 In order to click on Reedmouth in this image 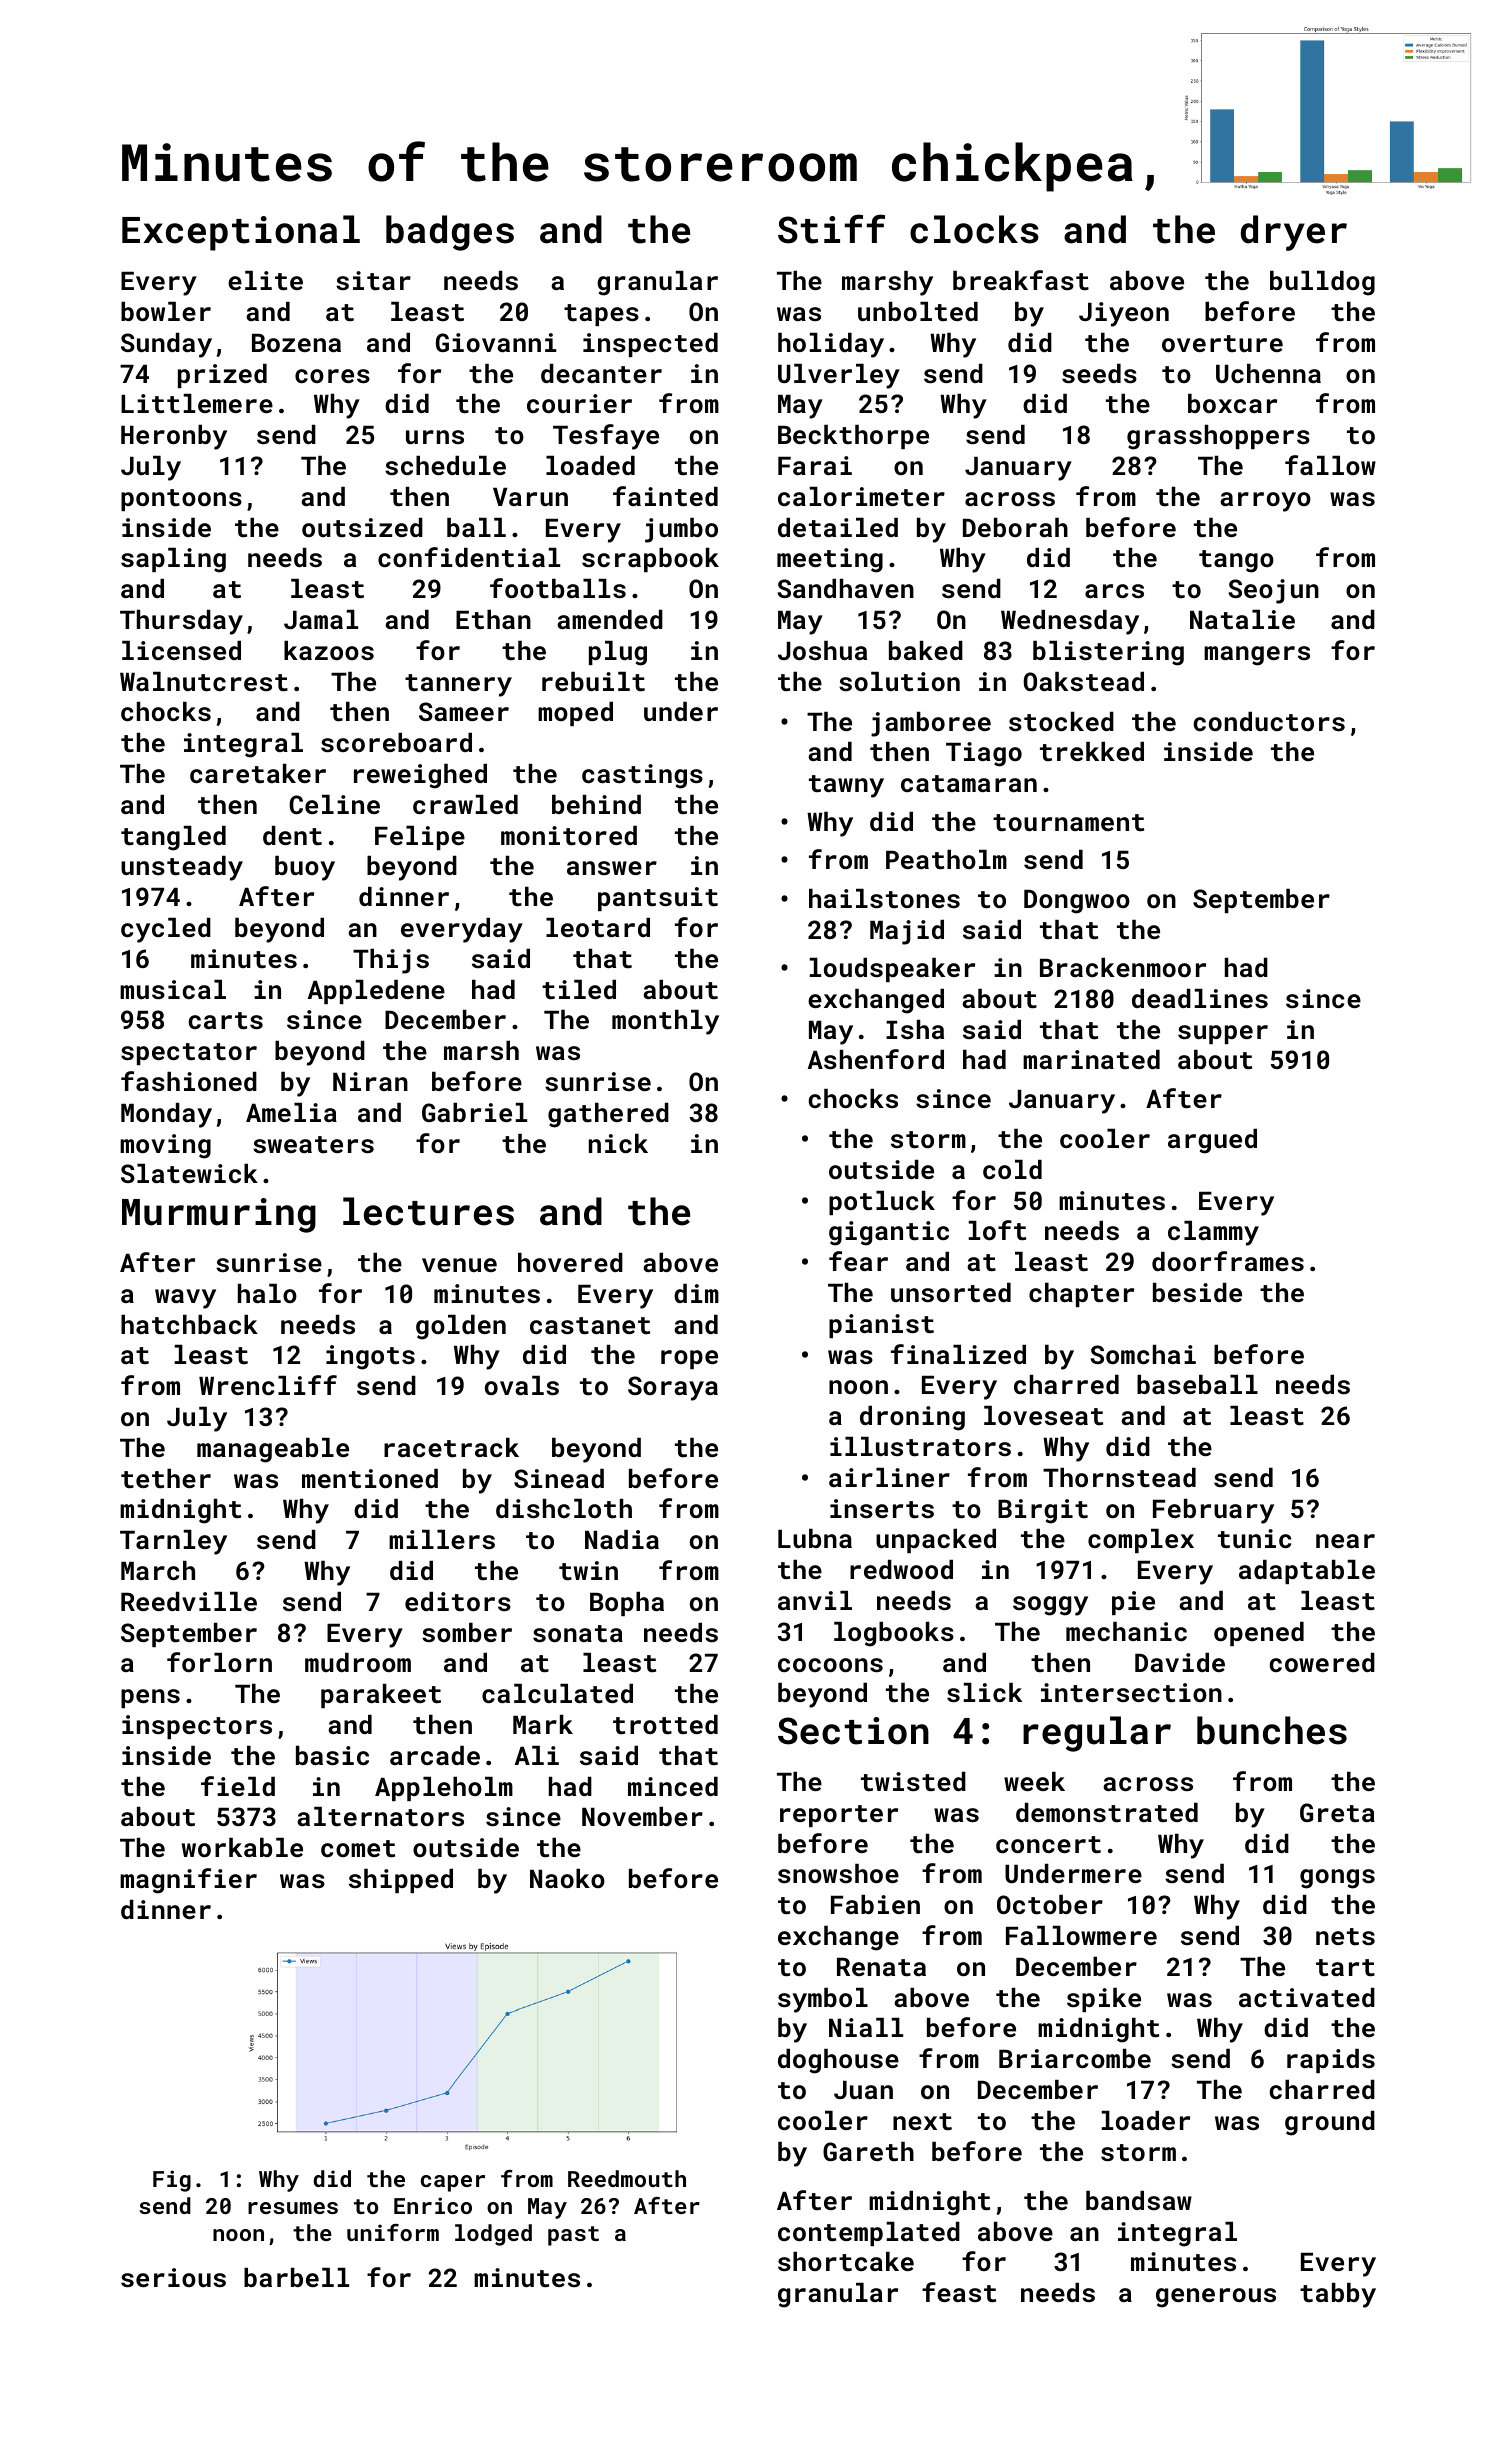, I will do `click(627, 2178)`.
